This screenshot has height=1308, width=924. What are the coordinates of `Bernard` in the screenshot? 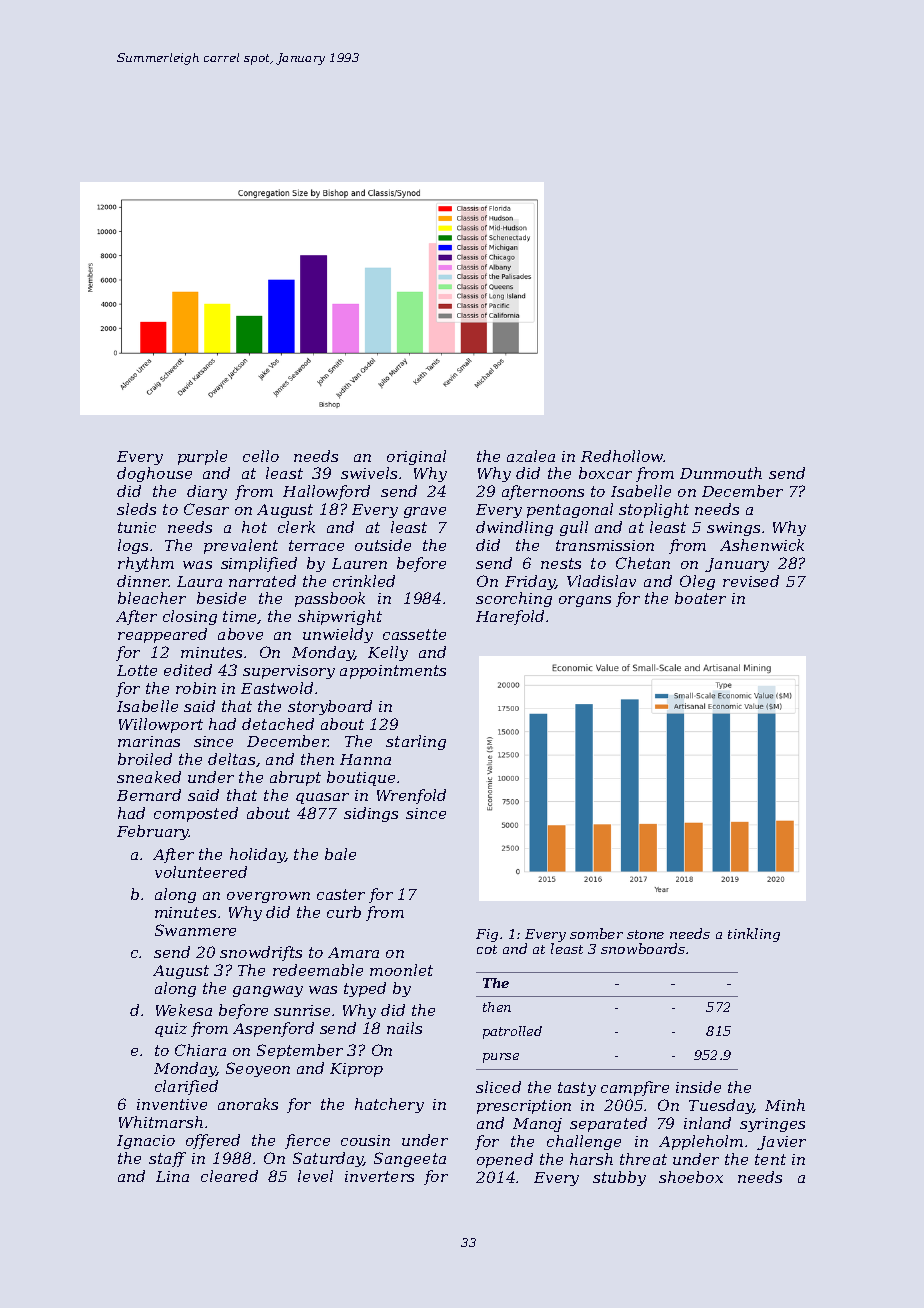 It's located at (149, 795).
